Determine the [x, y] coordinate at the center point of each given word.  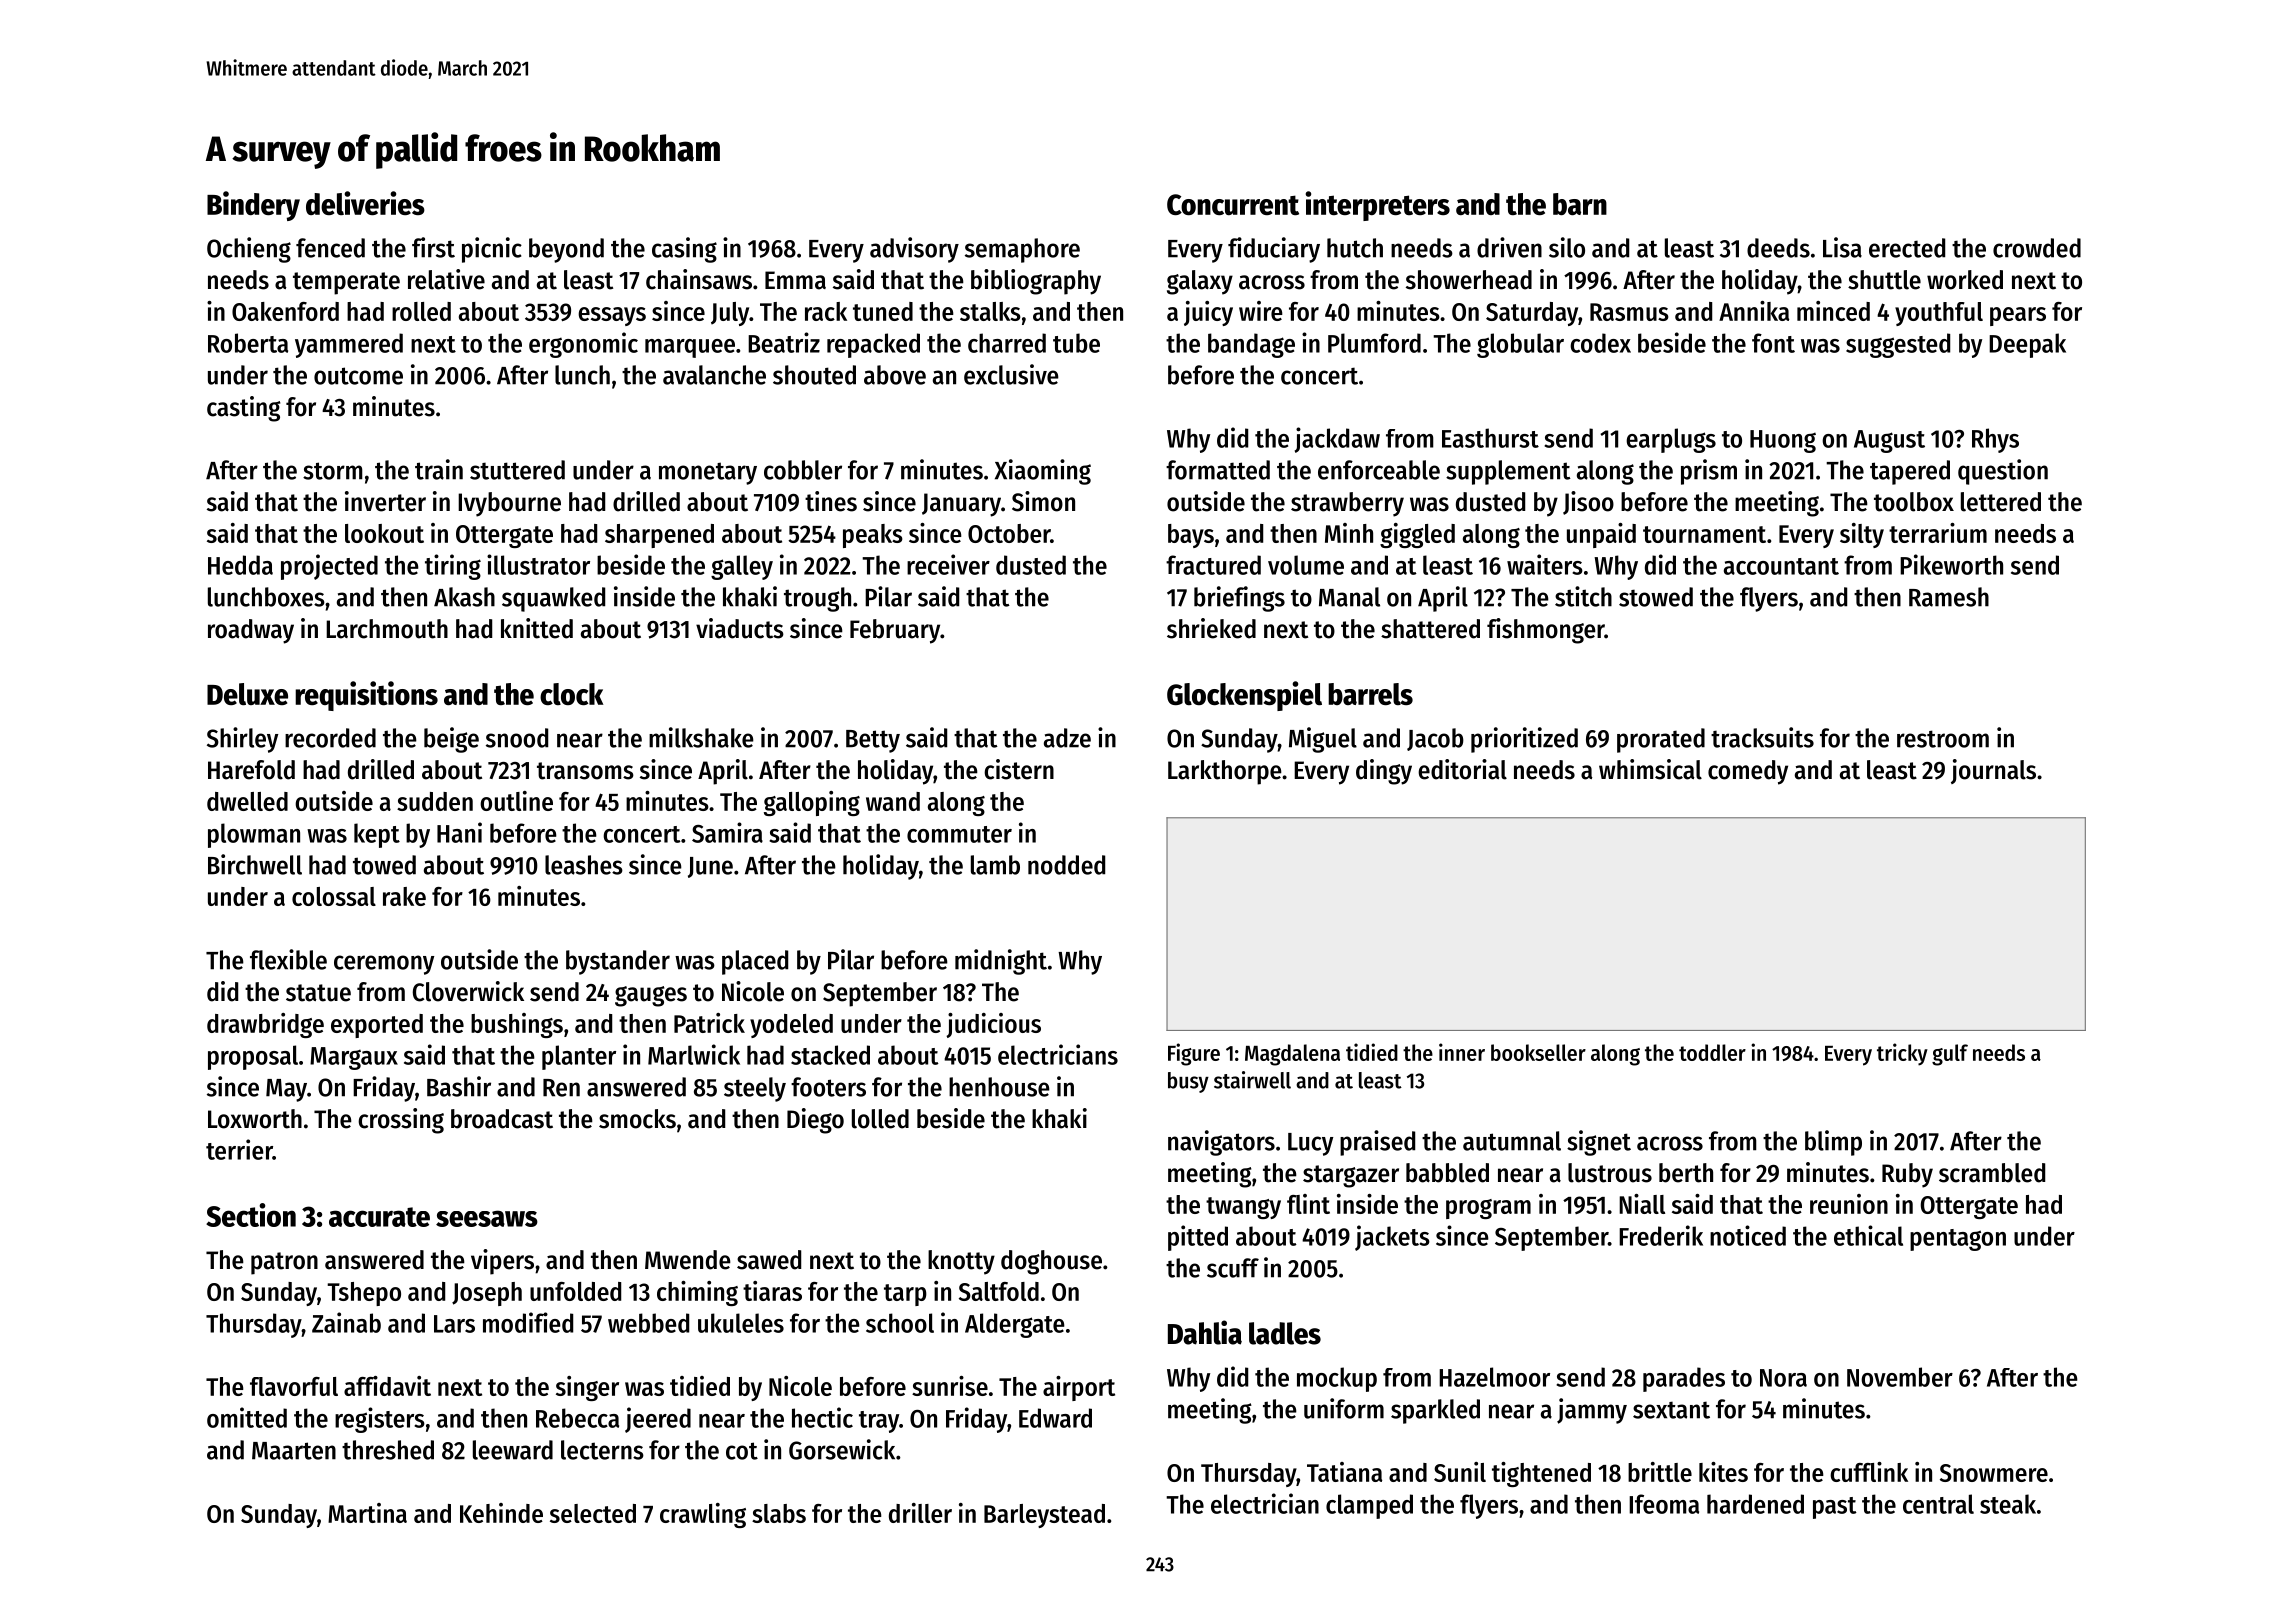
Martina [367, 1513]
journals [1993, 771]
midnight [1001, 962]
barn [1580, 204]
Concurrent [1233, 204]
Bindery [253, 206]
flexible [288, 959]
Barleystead [1044, 1516]
